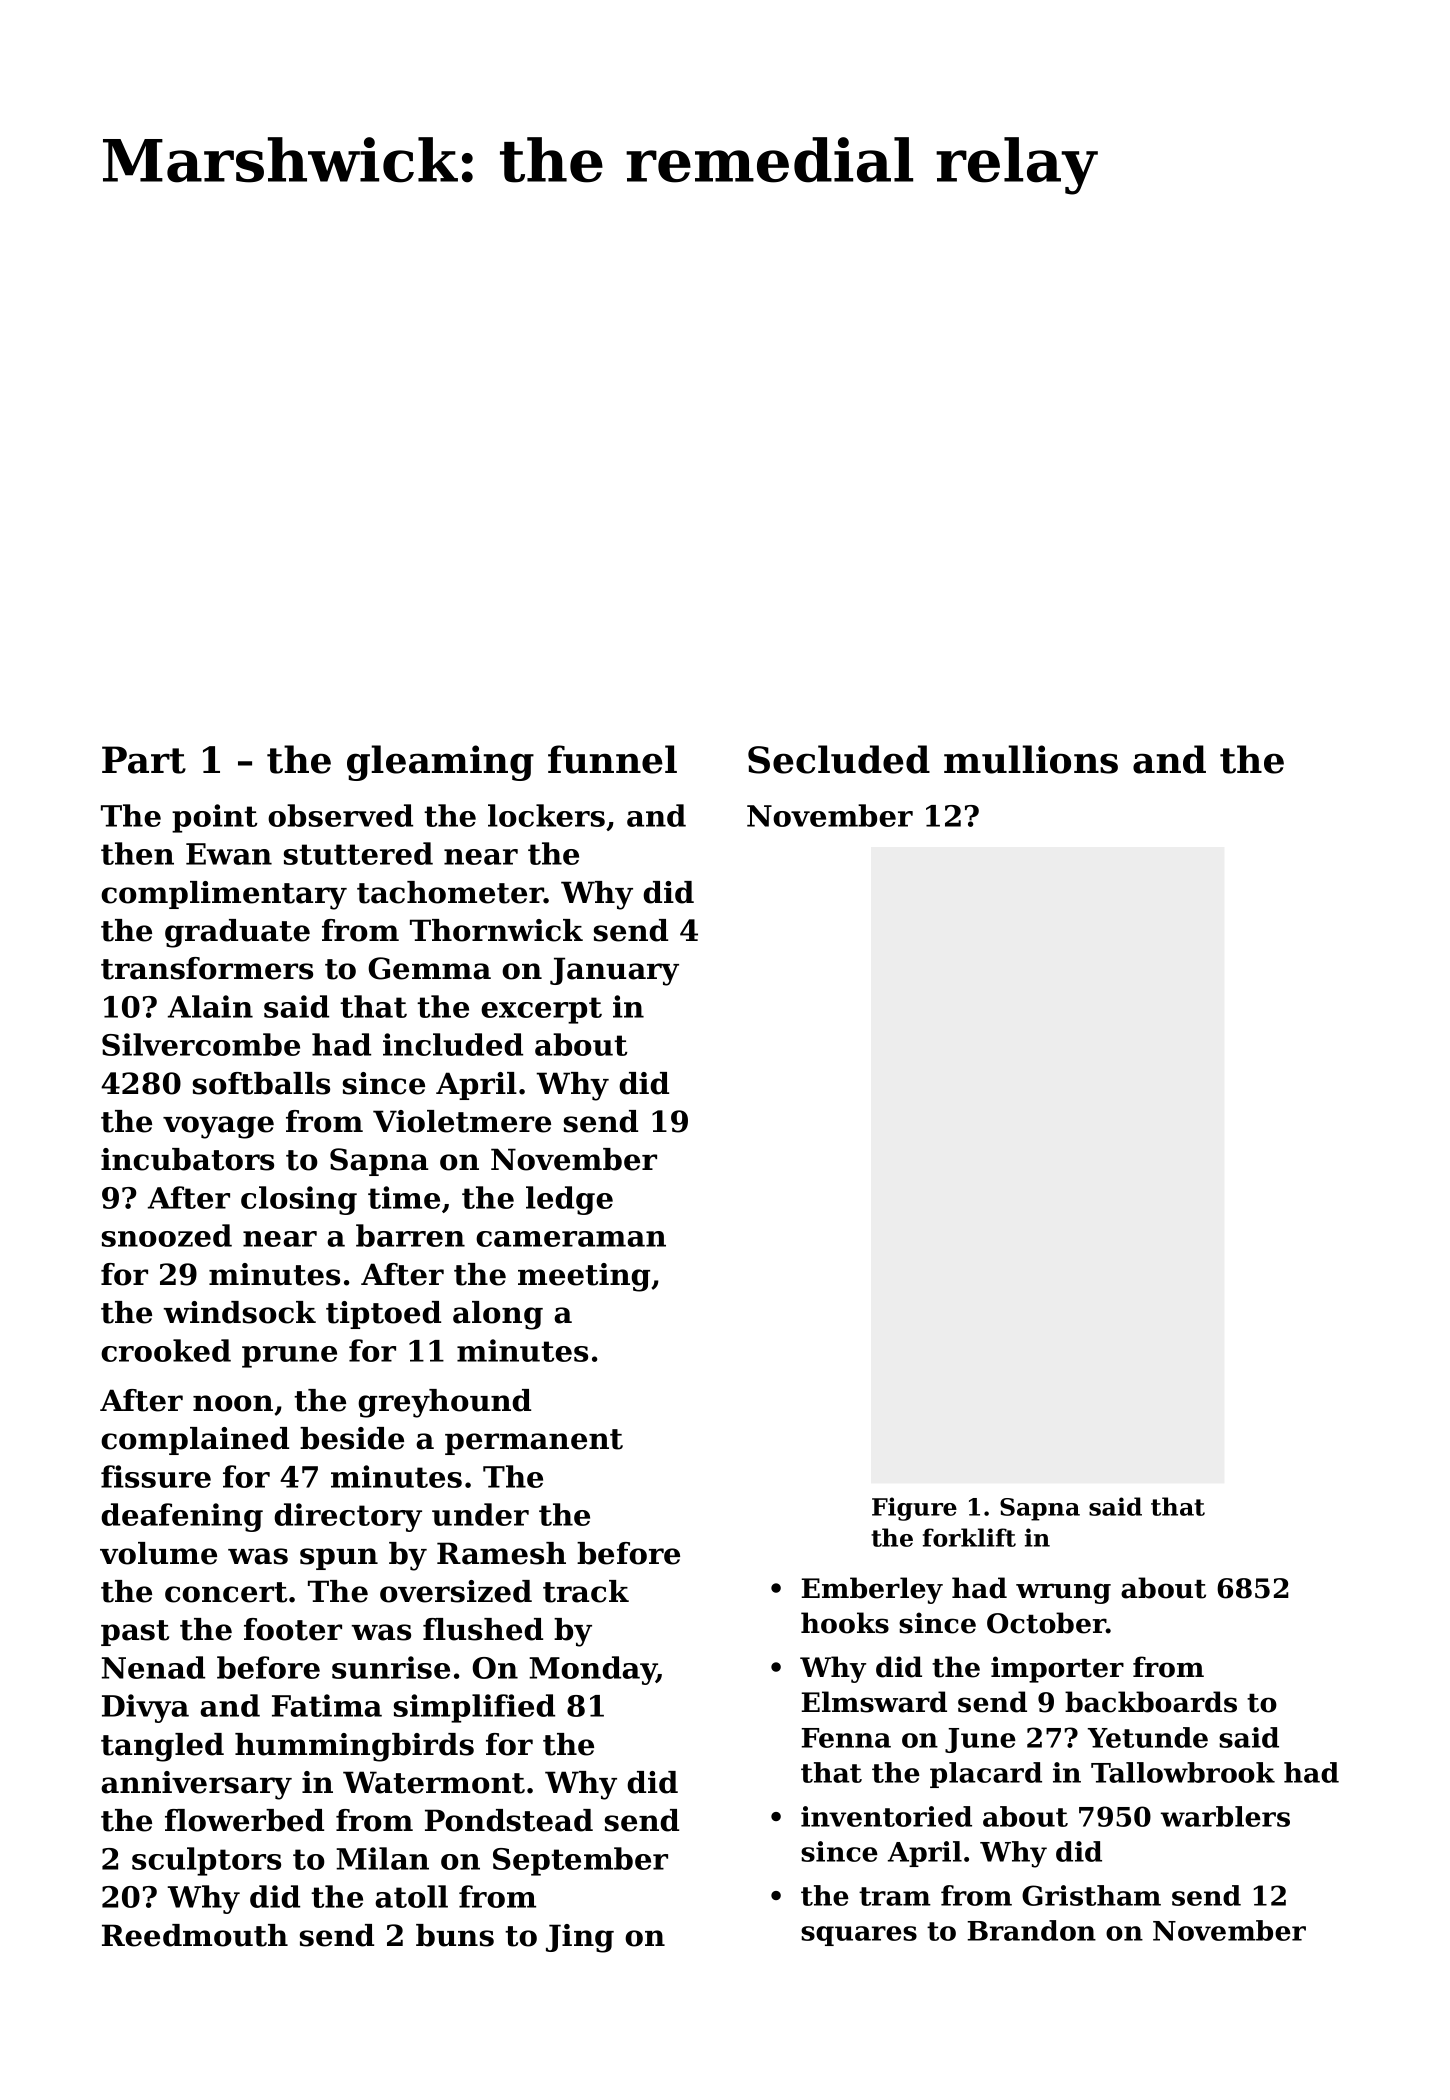 Image resolution: width=1450 pixels, height=2100 pixels. I want to click on meeting, so click(584, 1277).
